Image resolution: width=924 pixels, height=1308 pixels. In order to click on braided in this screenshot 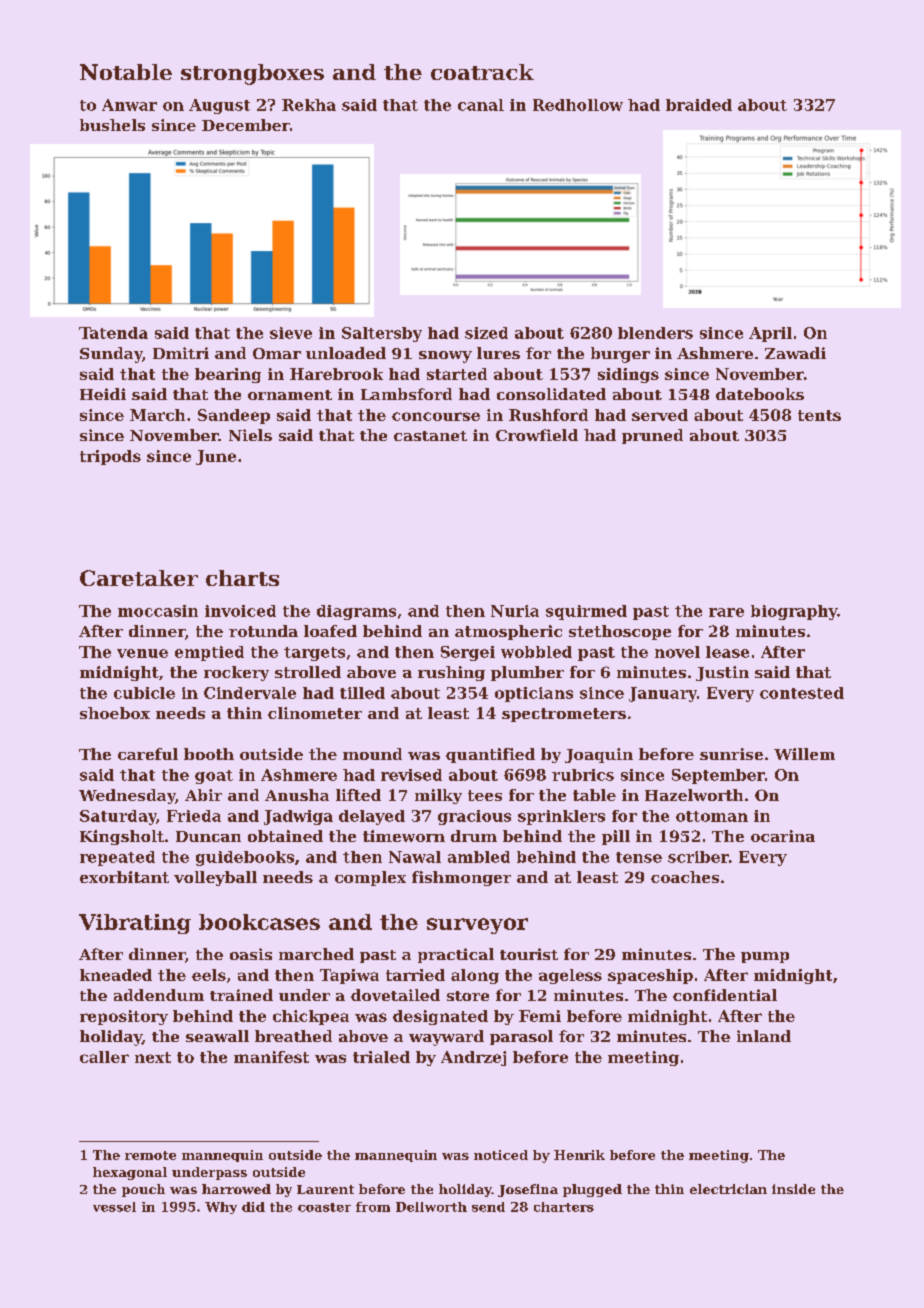, I will do `click(699, 105)`.
